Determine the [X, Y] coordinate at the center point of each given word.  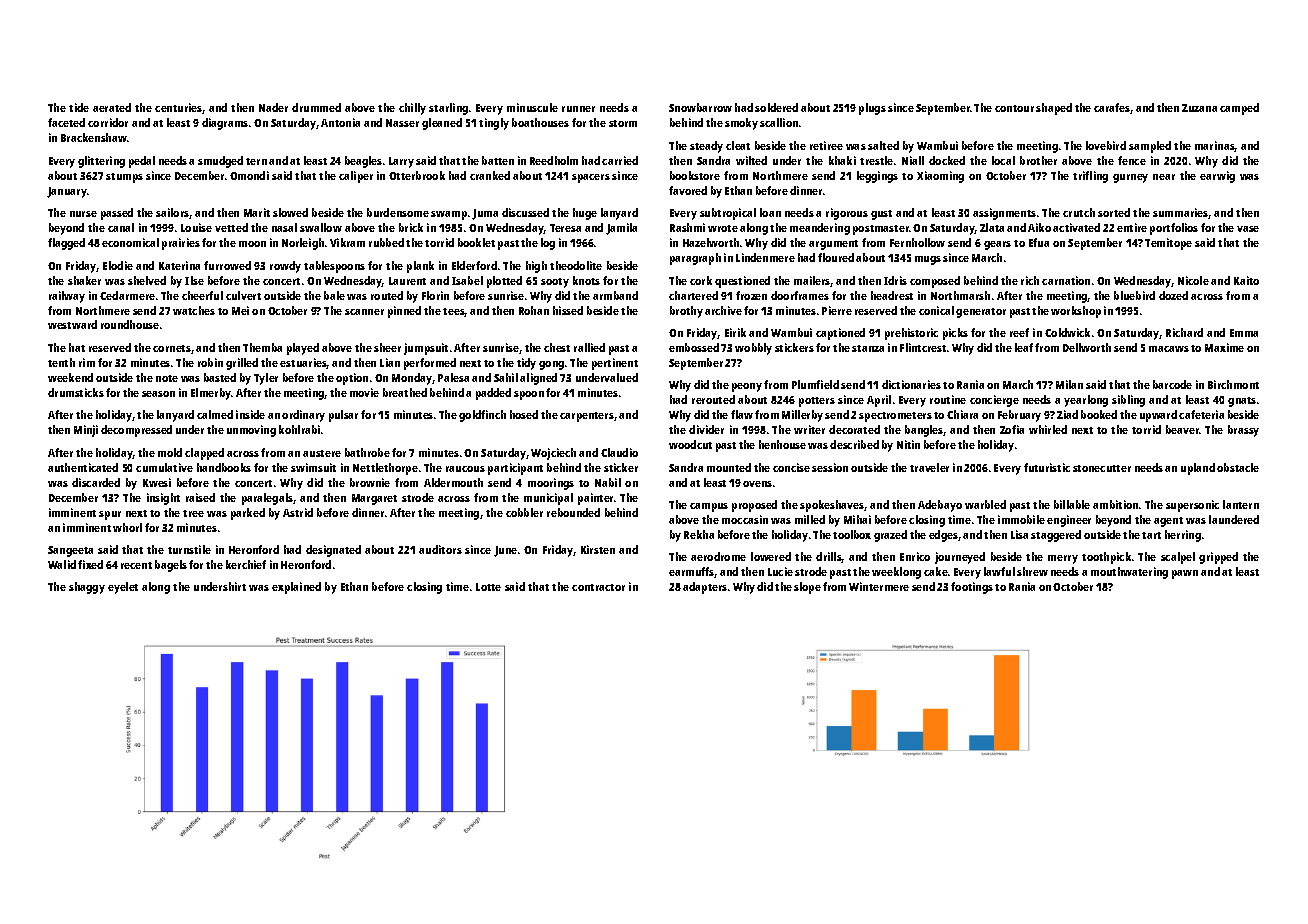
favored [688, 190]
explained [296, 588]
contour [1014, 108]
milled [810, 519]
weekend [70, 377]
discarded [96, 482]
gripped [1218, 558]
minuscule [532, 107]
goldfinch [482, 416]
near [1164, 177]
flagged [66, 244]
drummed [316, 107]
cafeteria [1201, 414]
